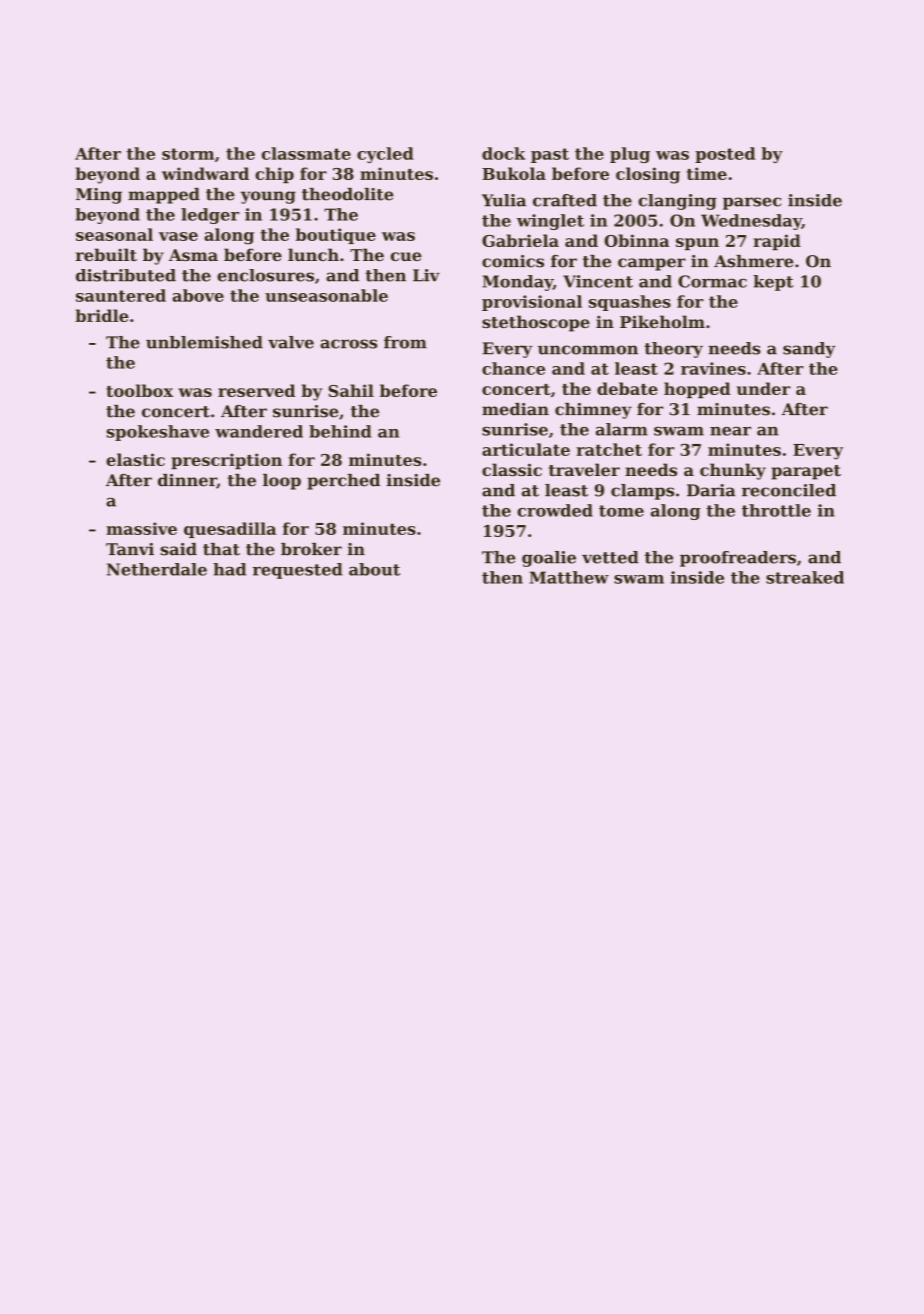  Describe the element at coordinates (773, 283) in the screenshot. I see `kept` at that location.
